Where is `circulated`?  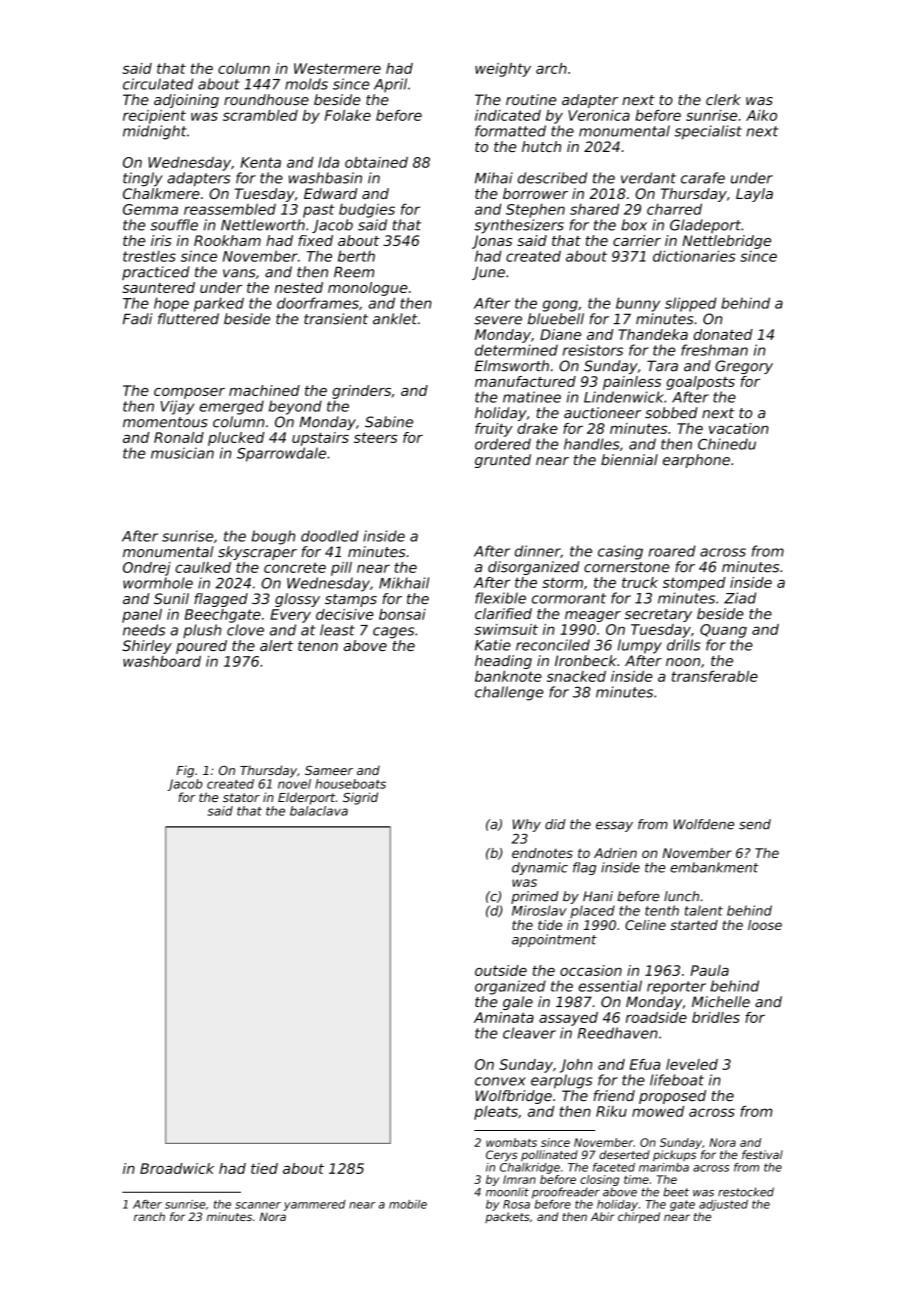
circulated is located at coordinates (158, 84).
